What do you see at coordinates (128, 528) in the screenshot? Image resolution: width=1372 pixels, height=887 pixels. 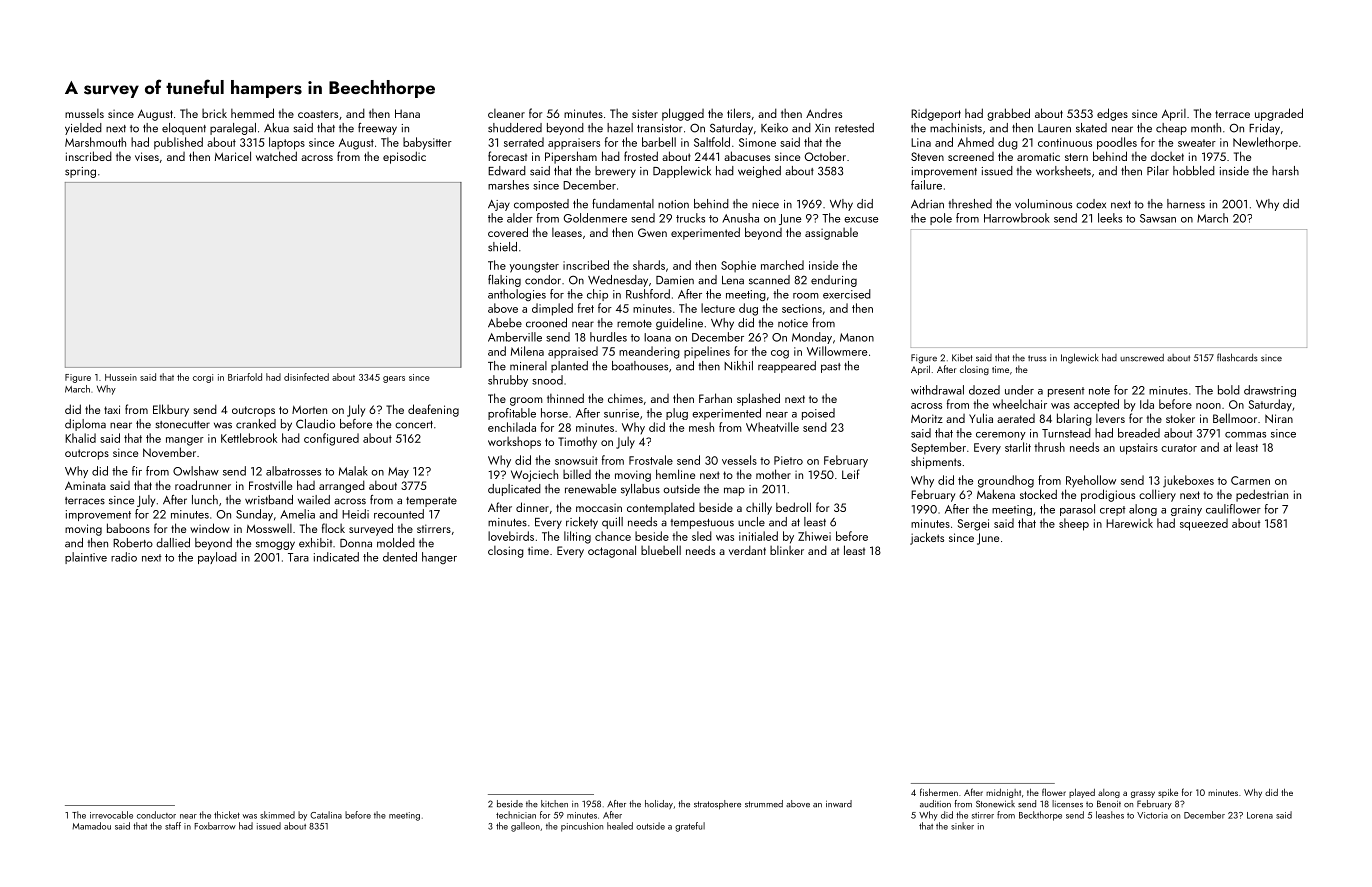 I see `baboons` at bounding box center [128, 528].
